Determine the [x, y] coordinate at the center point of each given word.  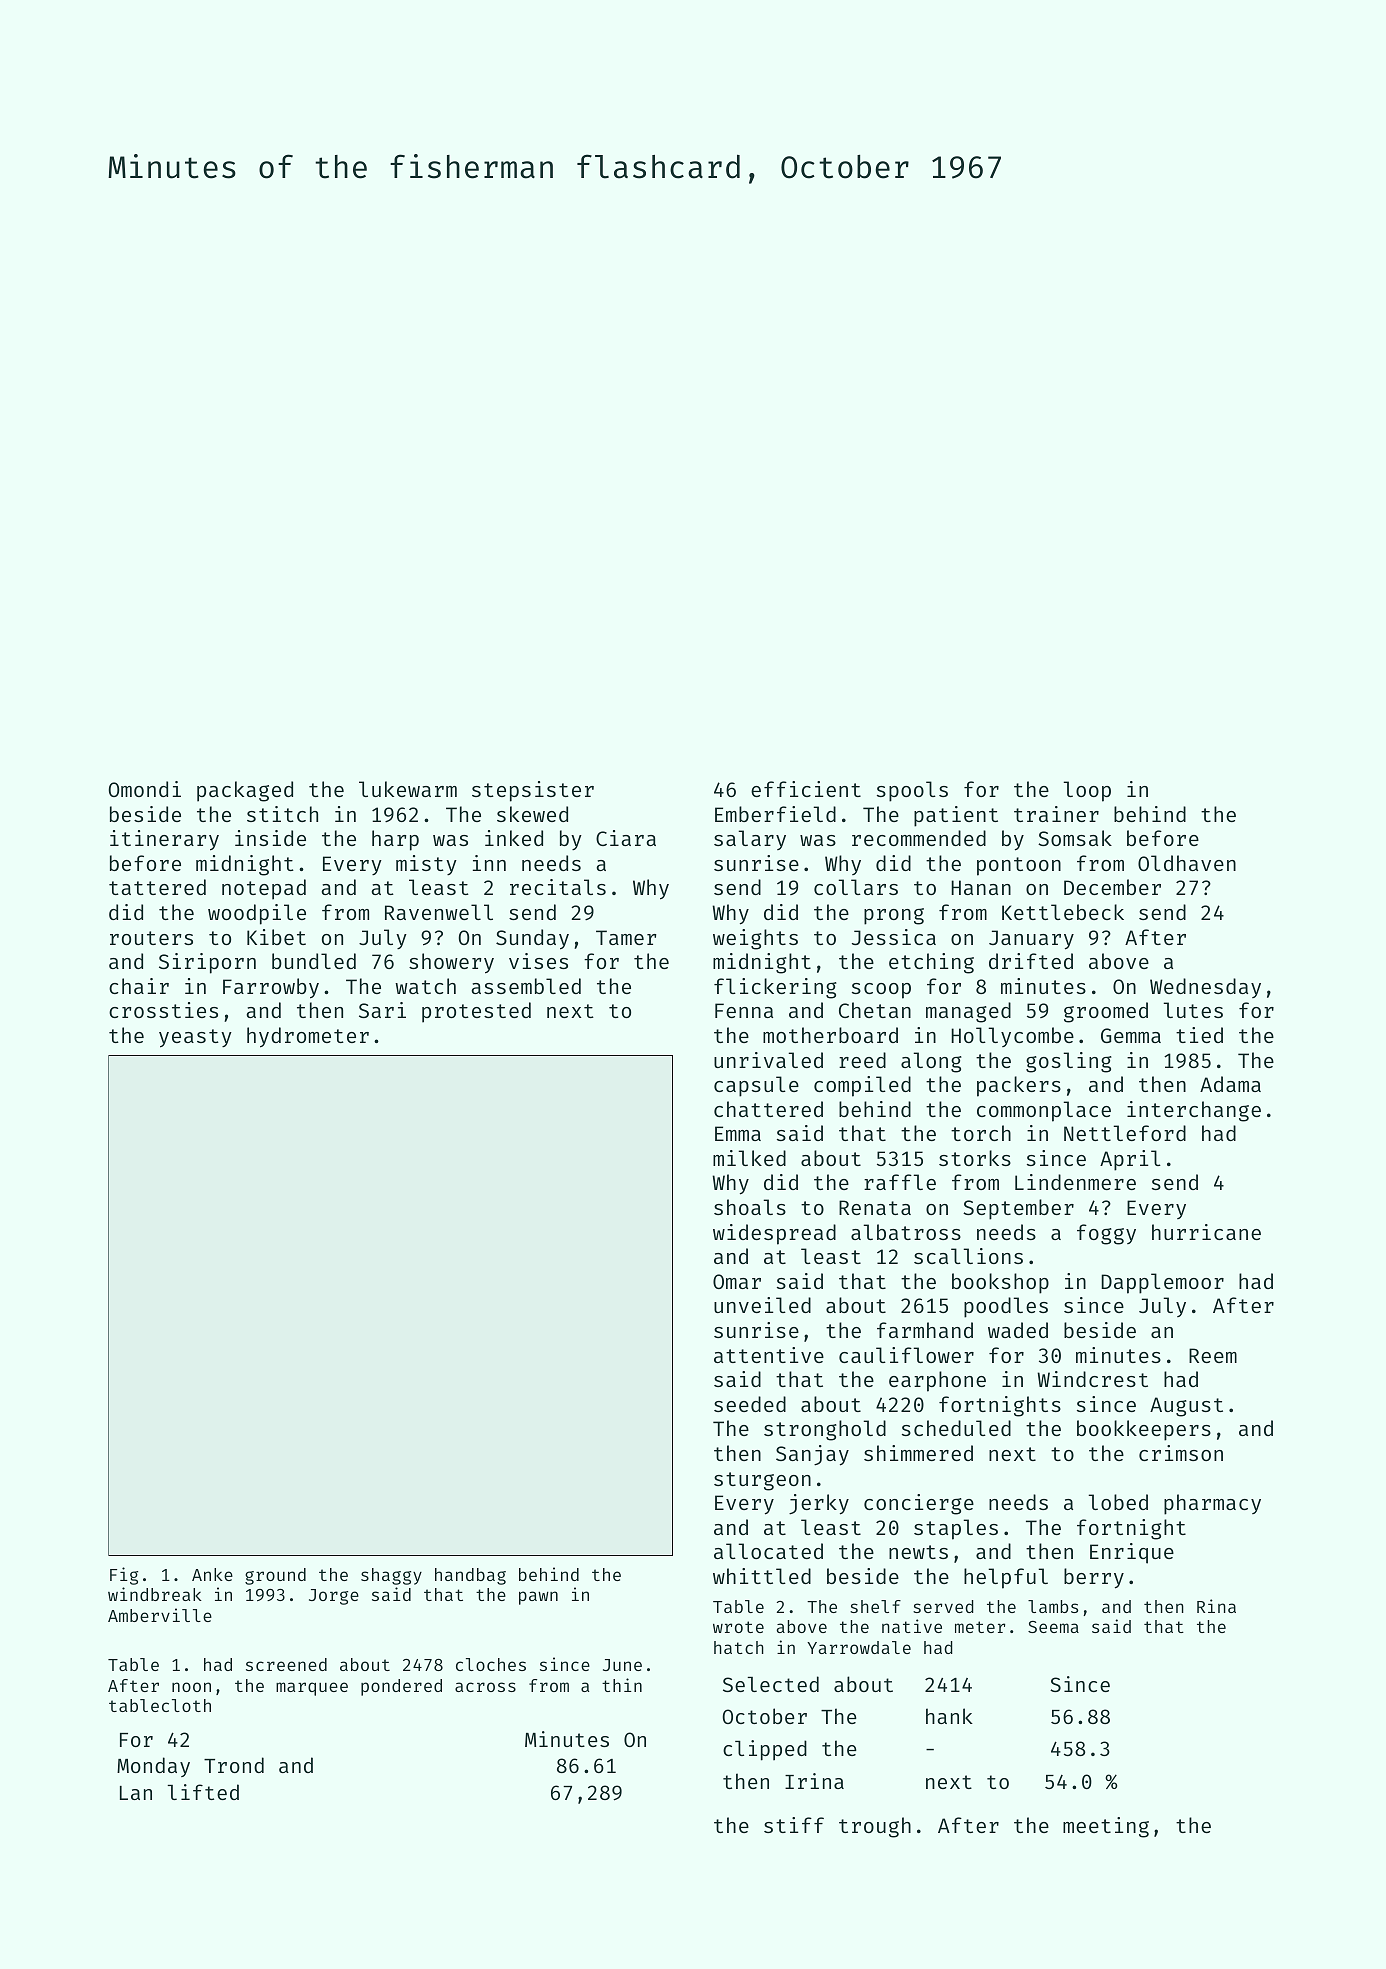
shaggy [391, 1576]
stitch [282, 814]
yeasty [195, 1038]
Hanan [981, 887]
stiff [794, 1825]
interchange [1194, 1111]
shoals [750, 1207]
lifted [203, 1792]
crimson [1181, 1453]
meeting [1106, 1827]
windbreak [155, 1594]
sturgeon [762, 1481]
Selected [771, 1684]
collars [856, 887]
